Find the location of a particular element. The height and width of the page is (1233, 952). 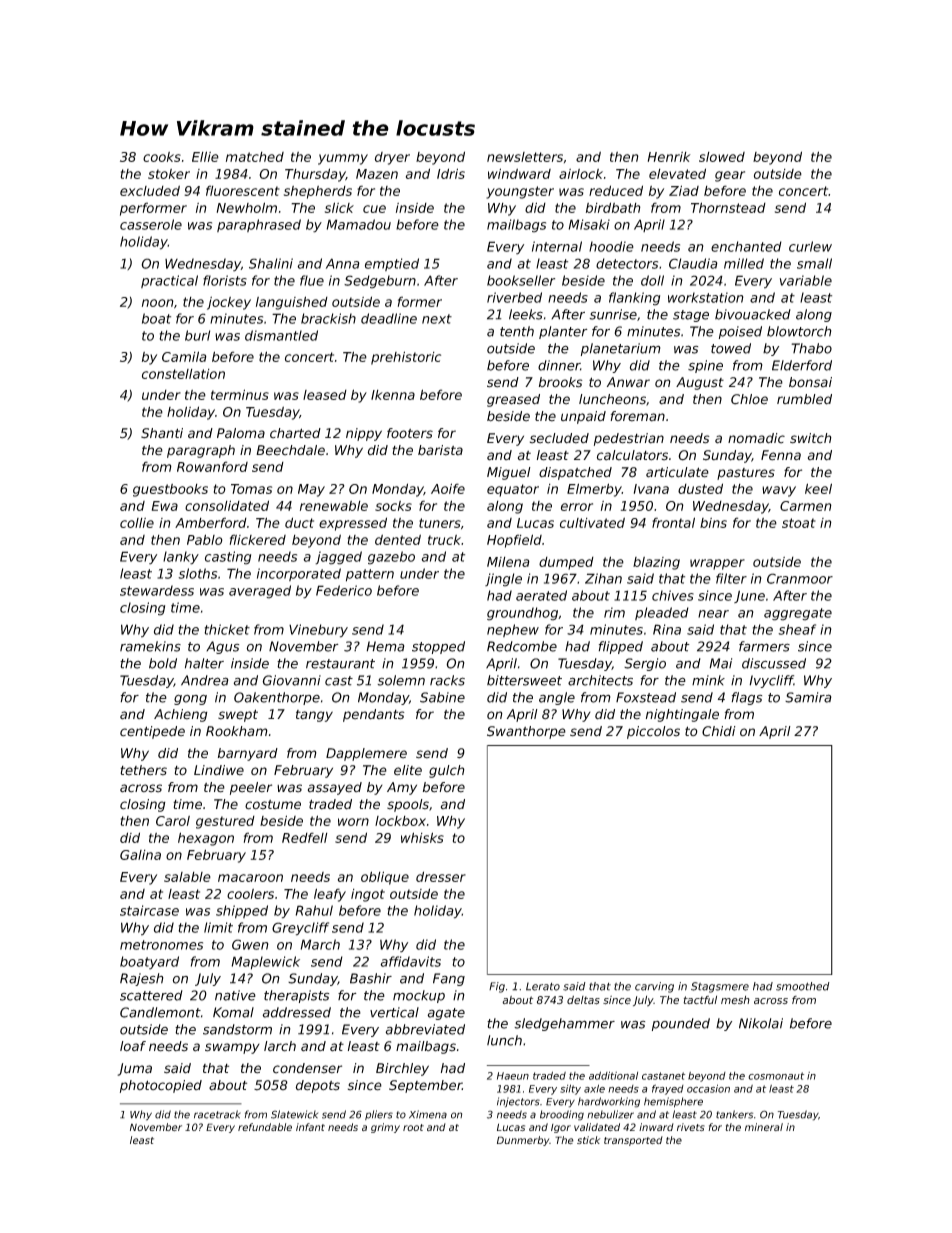

brooks is located at coordinates (561, 382).
